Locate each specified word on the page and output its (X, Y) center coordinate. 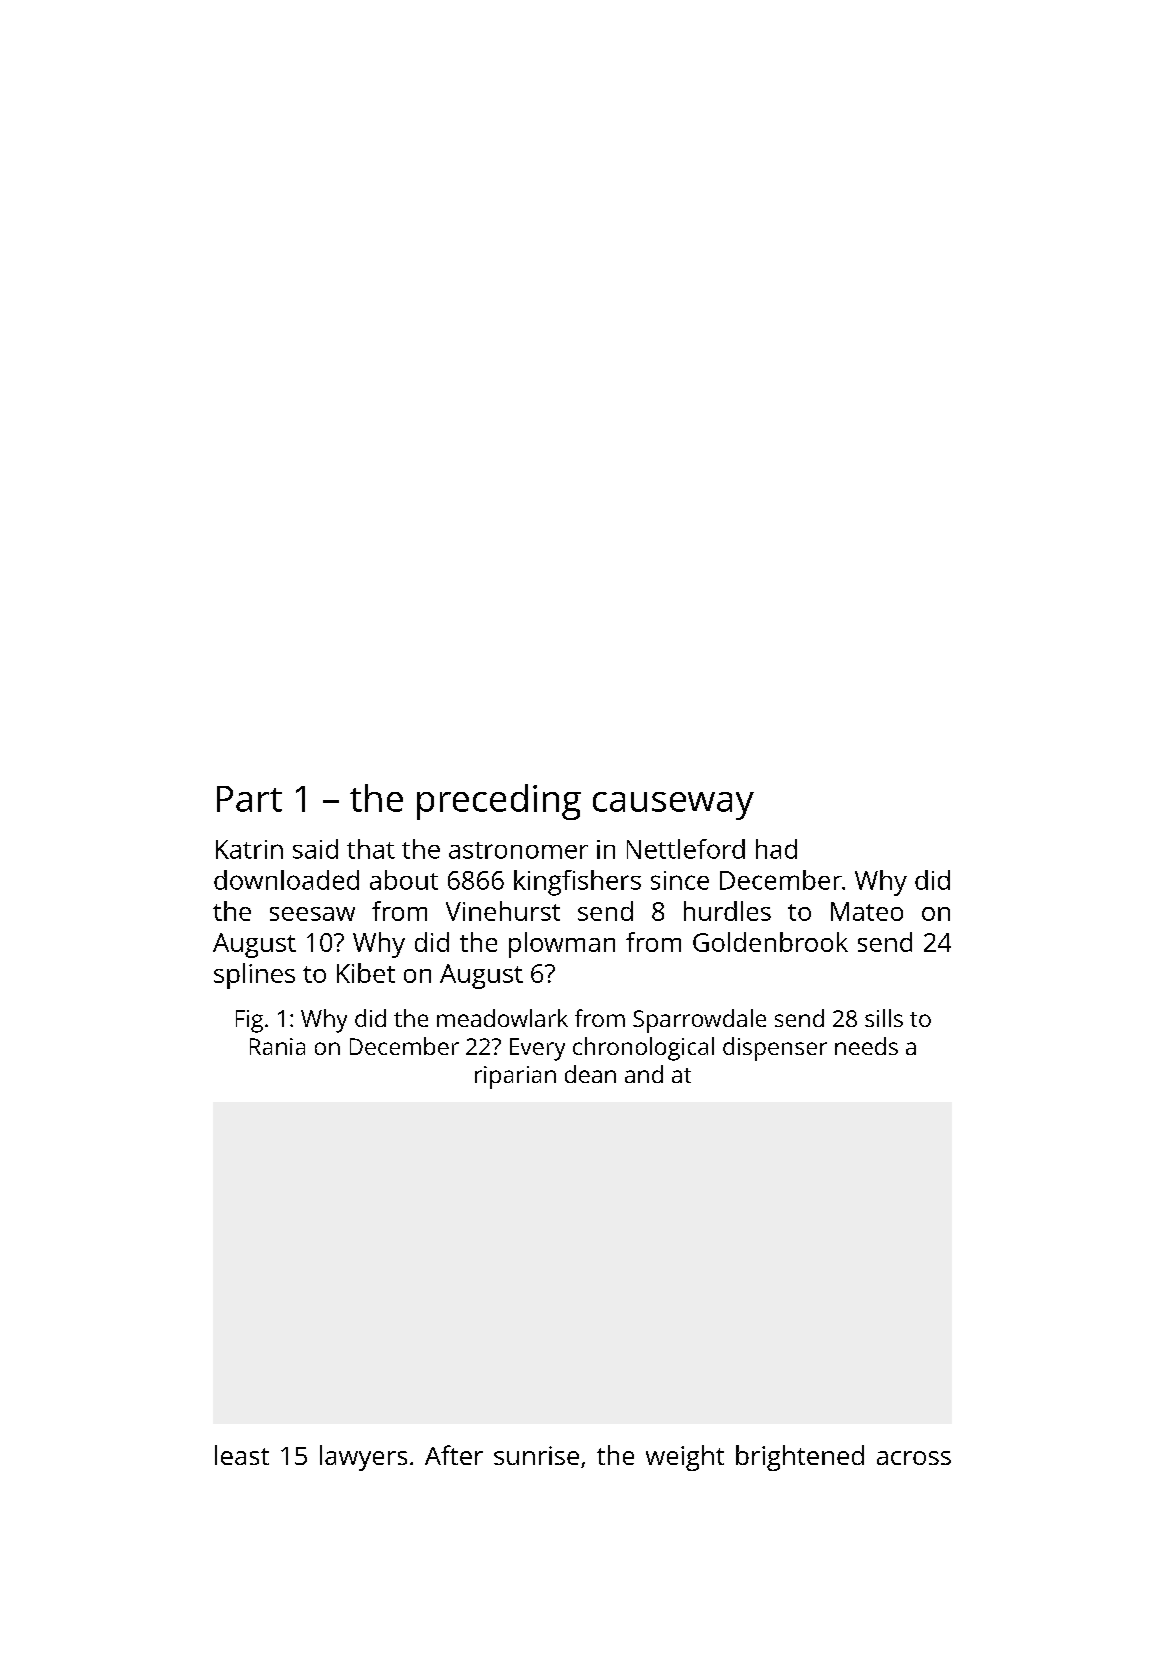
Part (249, 799)
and (644, 1074)
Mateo (867, 911)
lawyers (363, 1458)
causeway (673, 806)
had (776, 849)
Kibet (366, 973)
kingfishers (577, 883)
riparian (515, 1077)
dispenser (775, 1049)
